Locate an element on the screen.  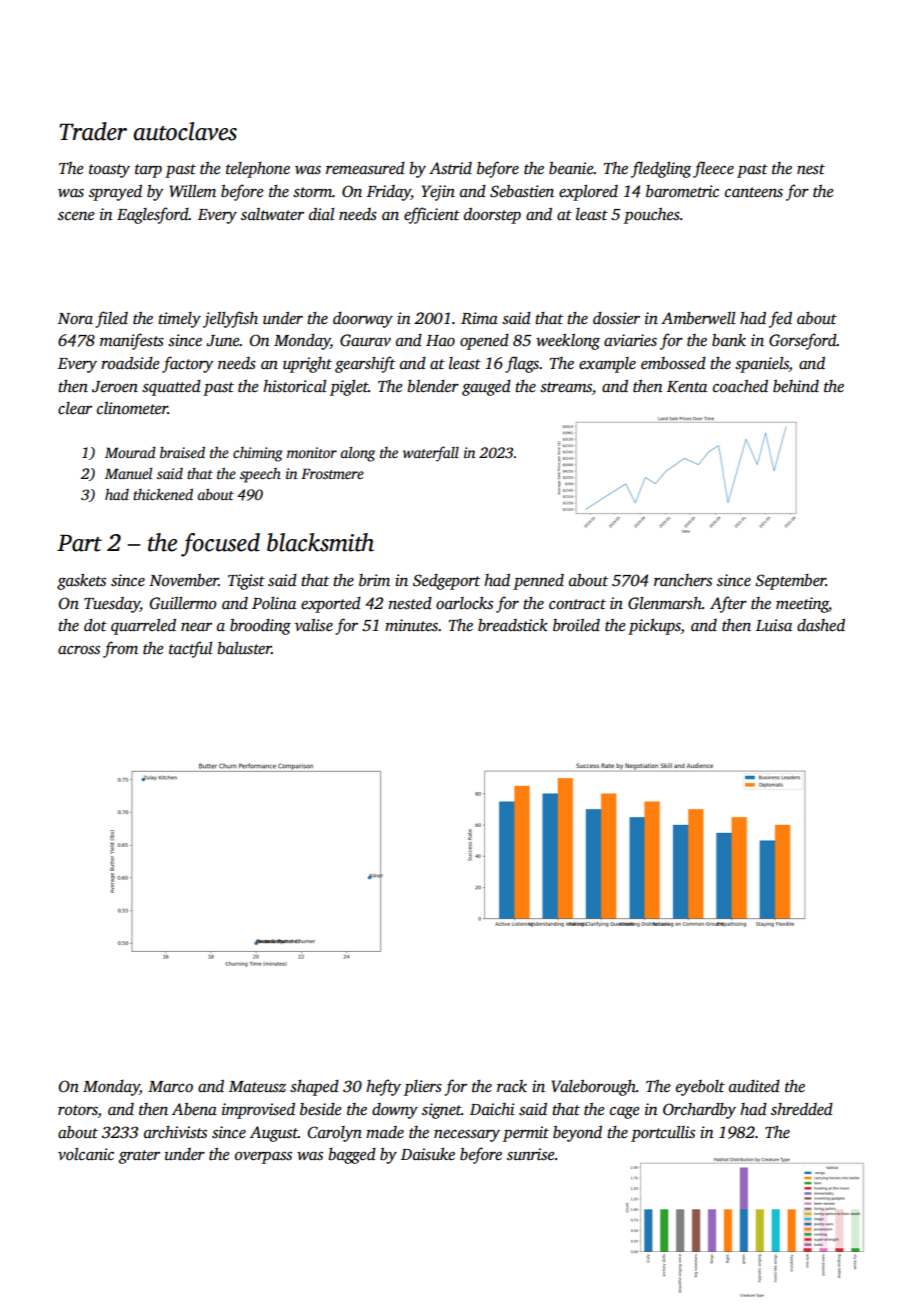
autoclaves is located at coordinates (185, 131).
